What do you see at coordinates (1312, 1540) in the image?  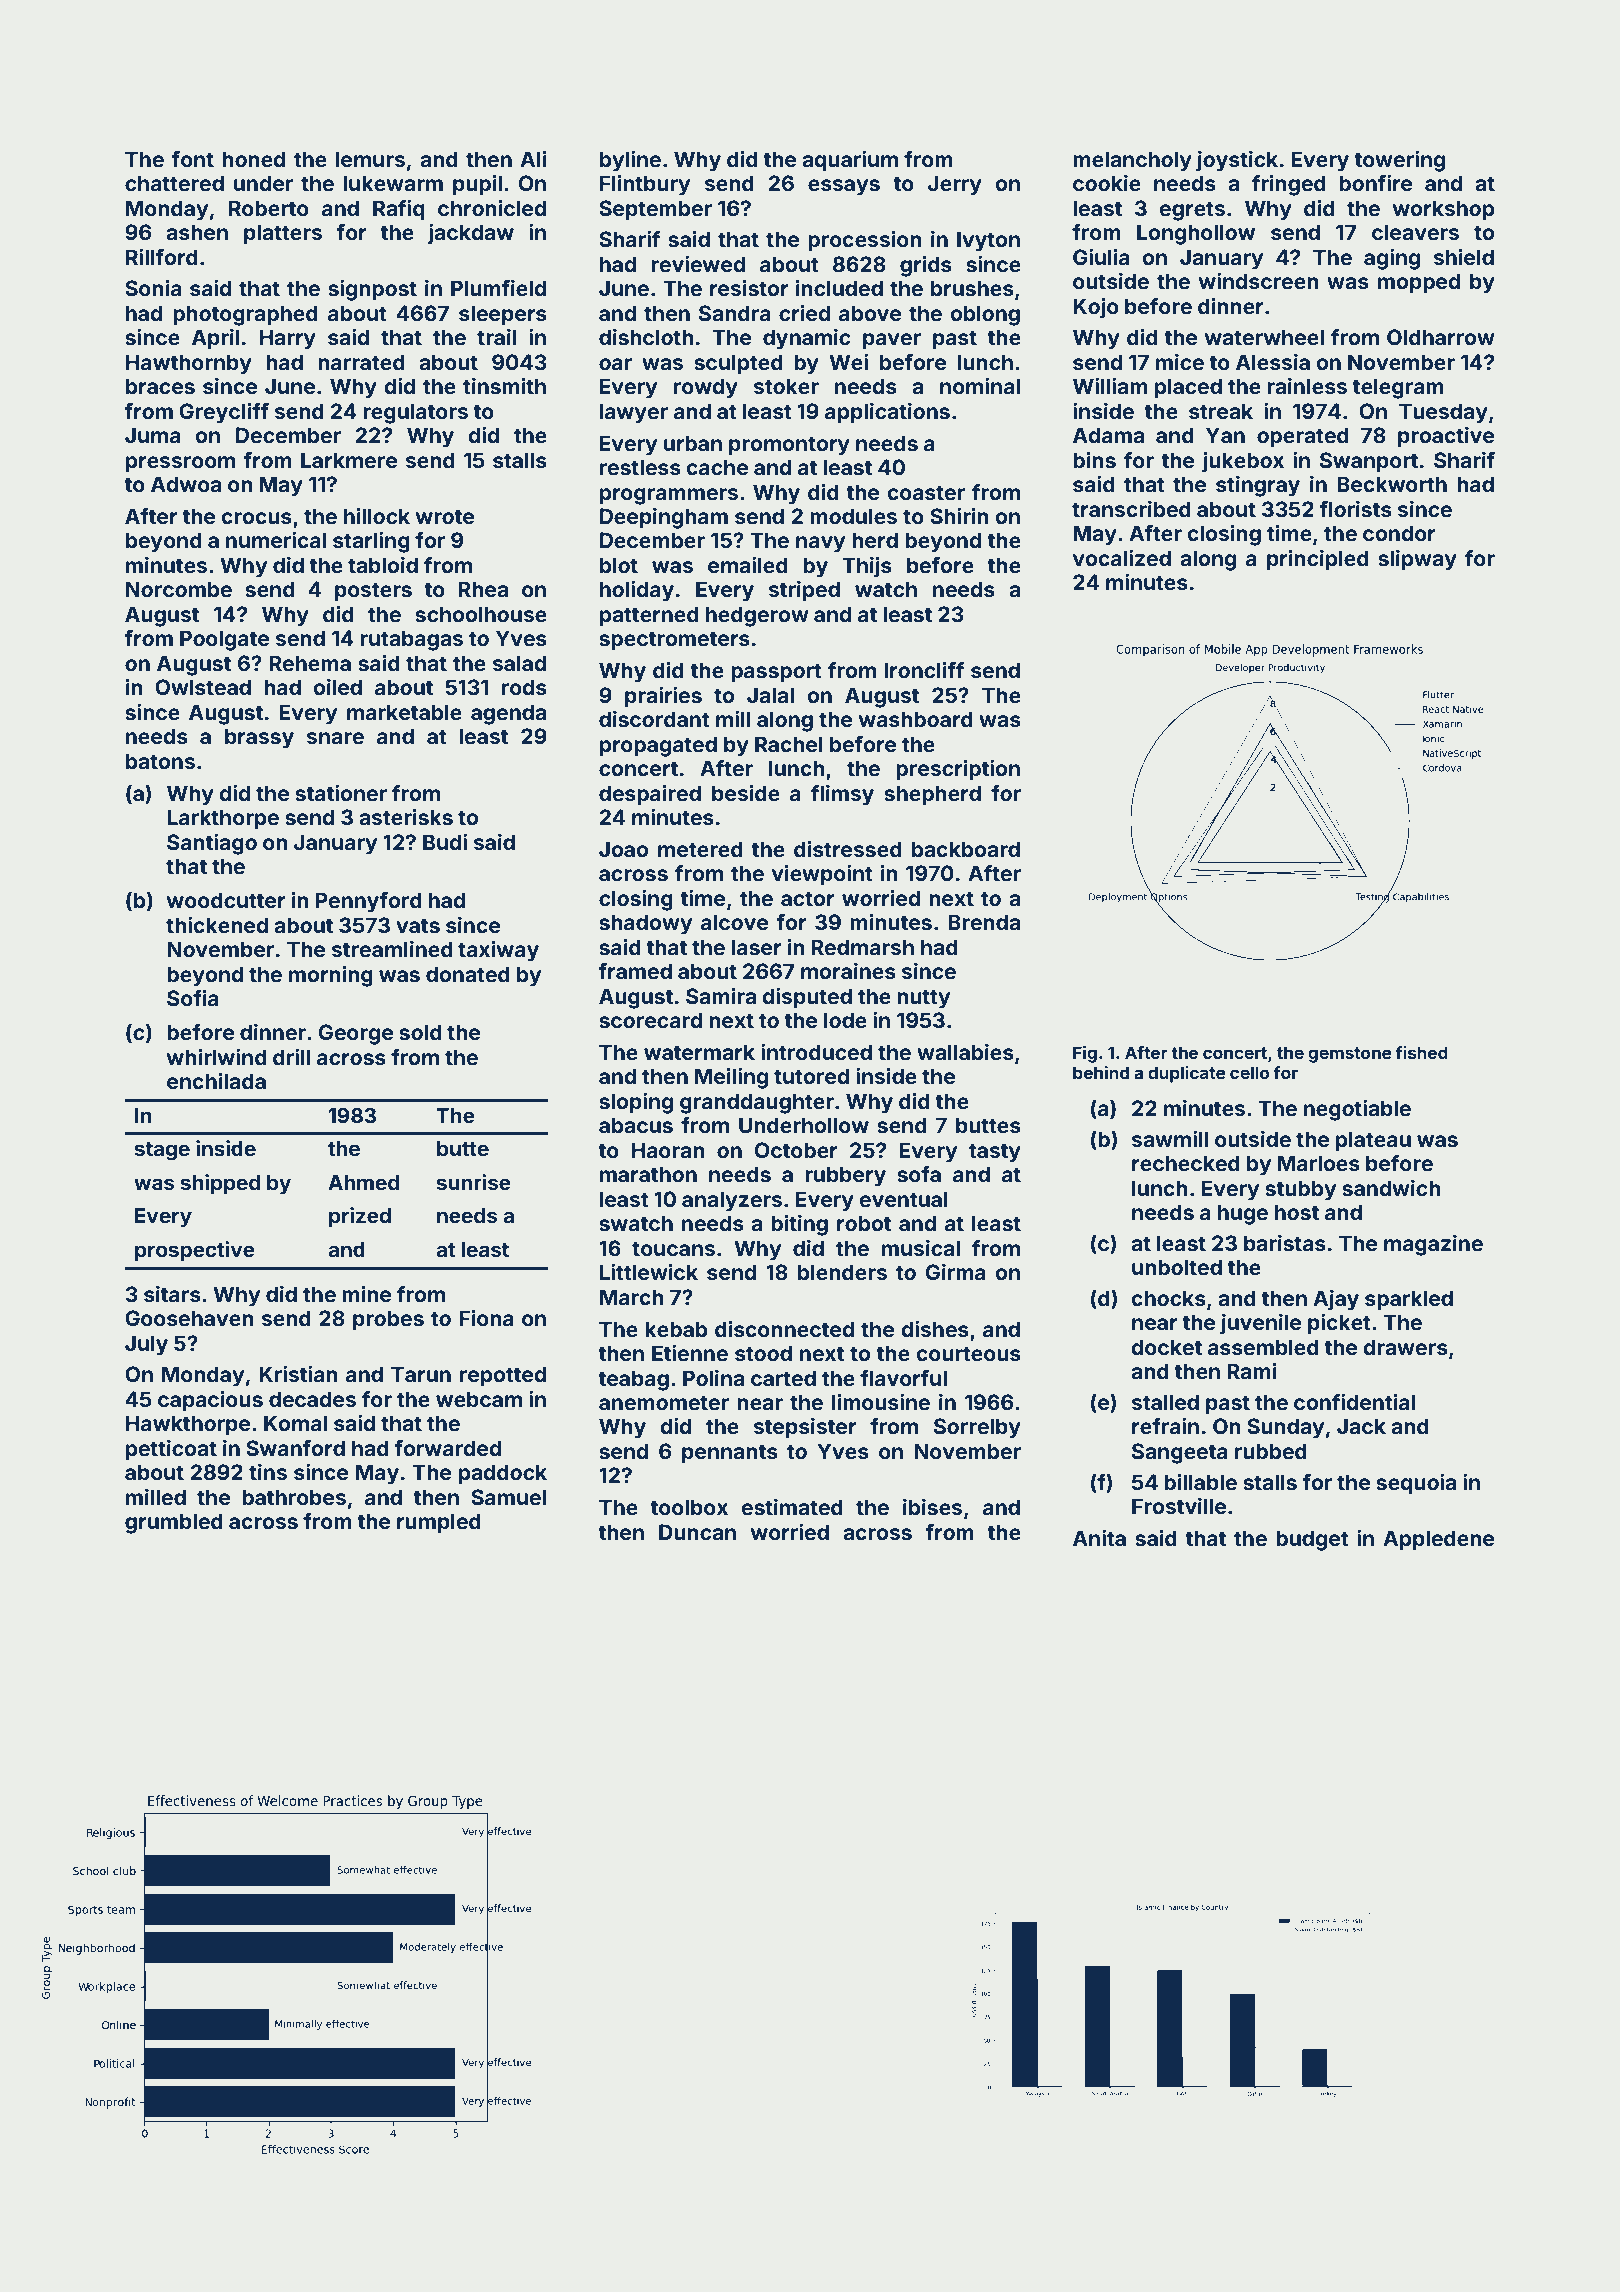 I see `budget` at bounding box center [1312, 1540].
